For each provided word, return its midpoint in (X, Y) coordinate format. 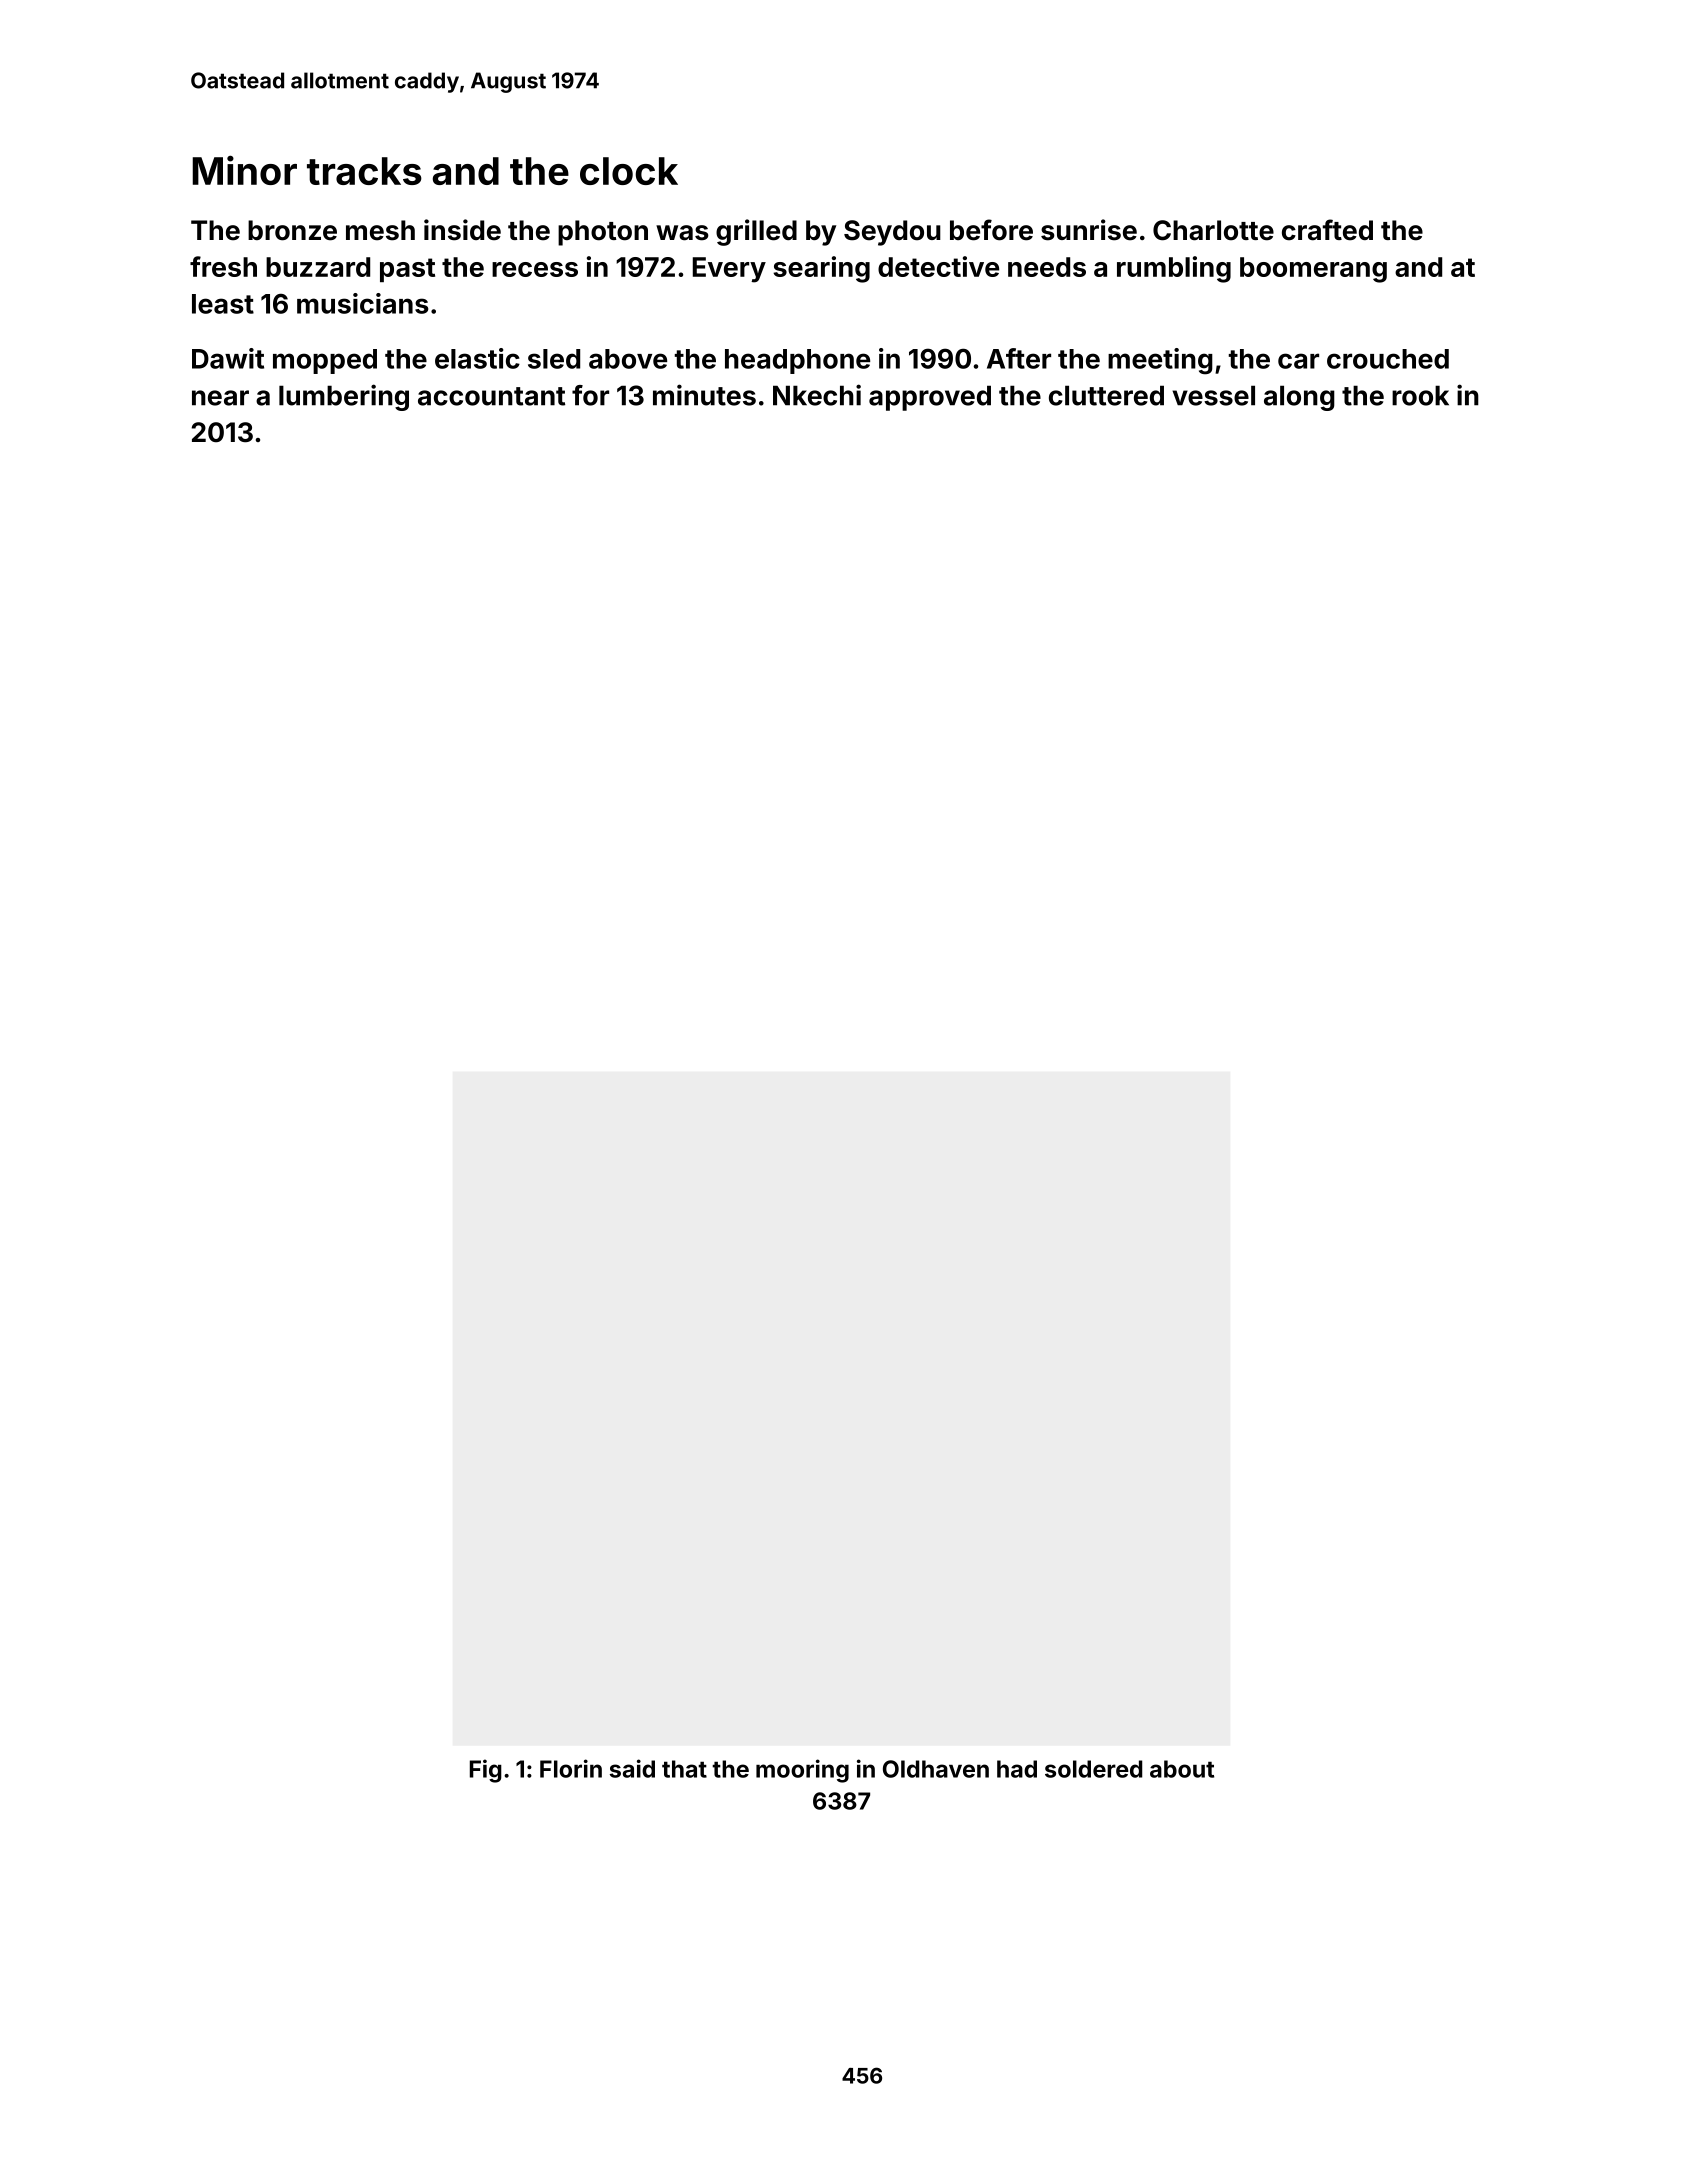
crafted (1327, 230)
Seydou (892, 233)
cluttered (1106, 395)
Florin (571, 1768)
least (223, 304)
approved (930, 398)
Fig (486, 1771)
